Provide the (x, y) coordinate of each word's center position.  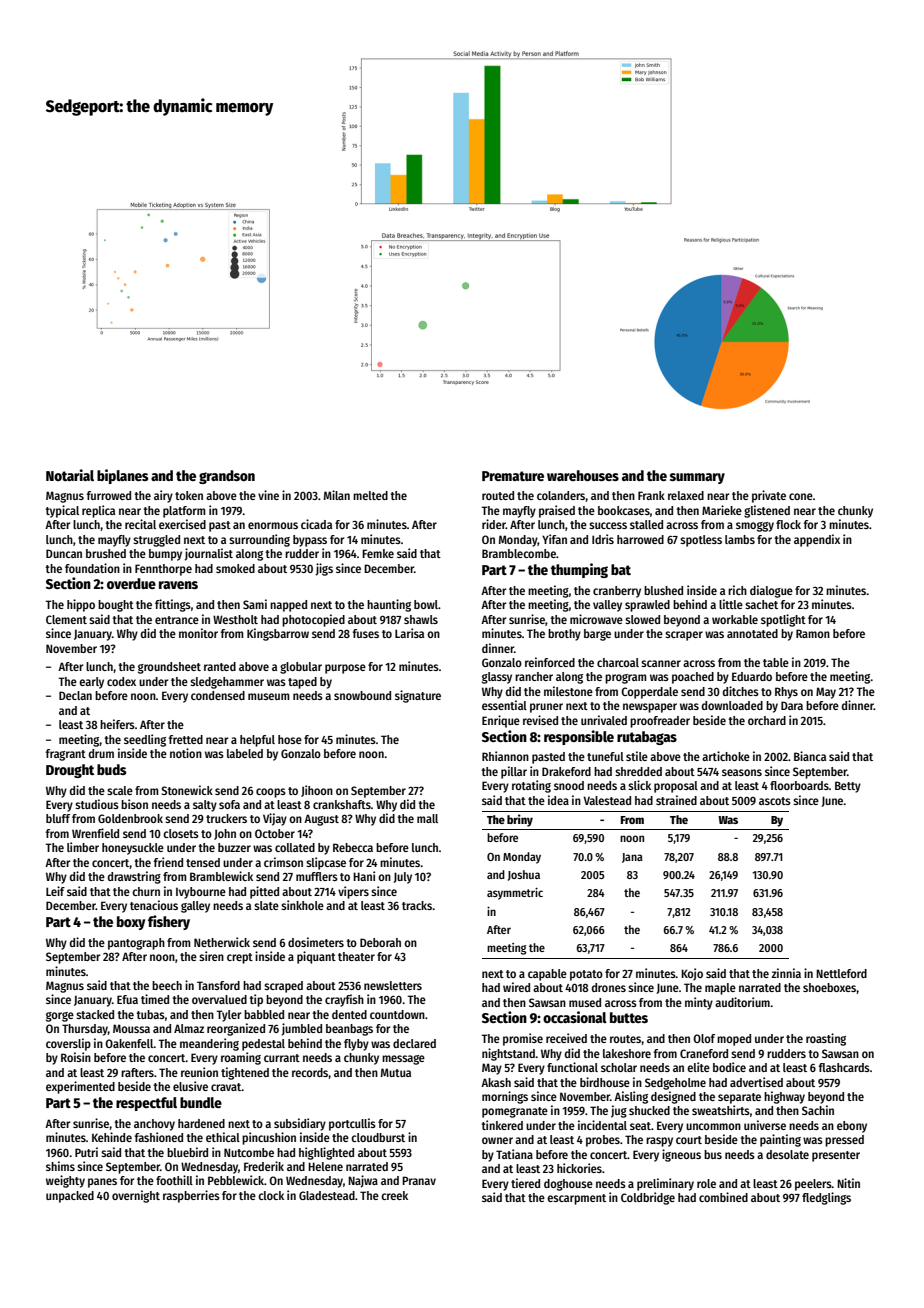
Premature (513, 476)
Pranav (419, 1180)
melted (370, 495)
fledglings (826, 1198)
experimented (80, 1087)
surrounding (259, 540)
